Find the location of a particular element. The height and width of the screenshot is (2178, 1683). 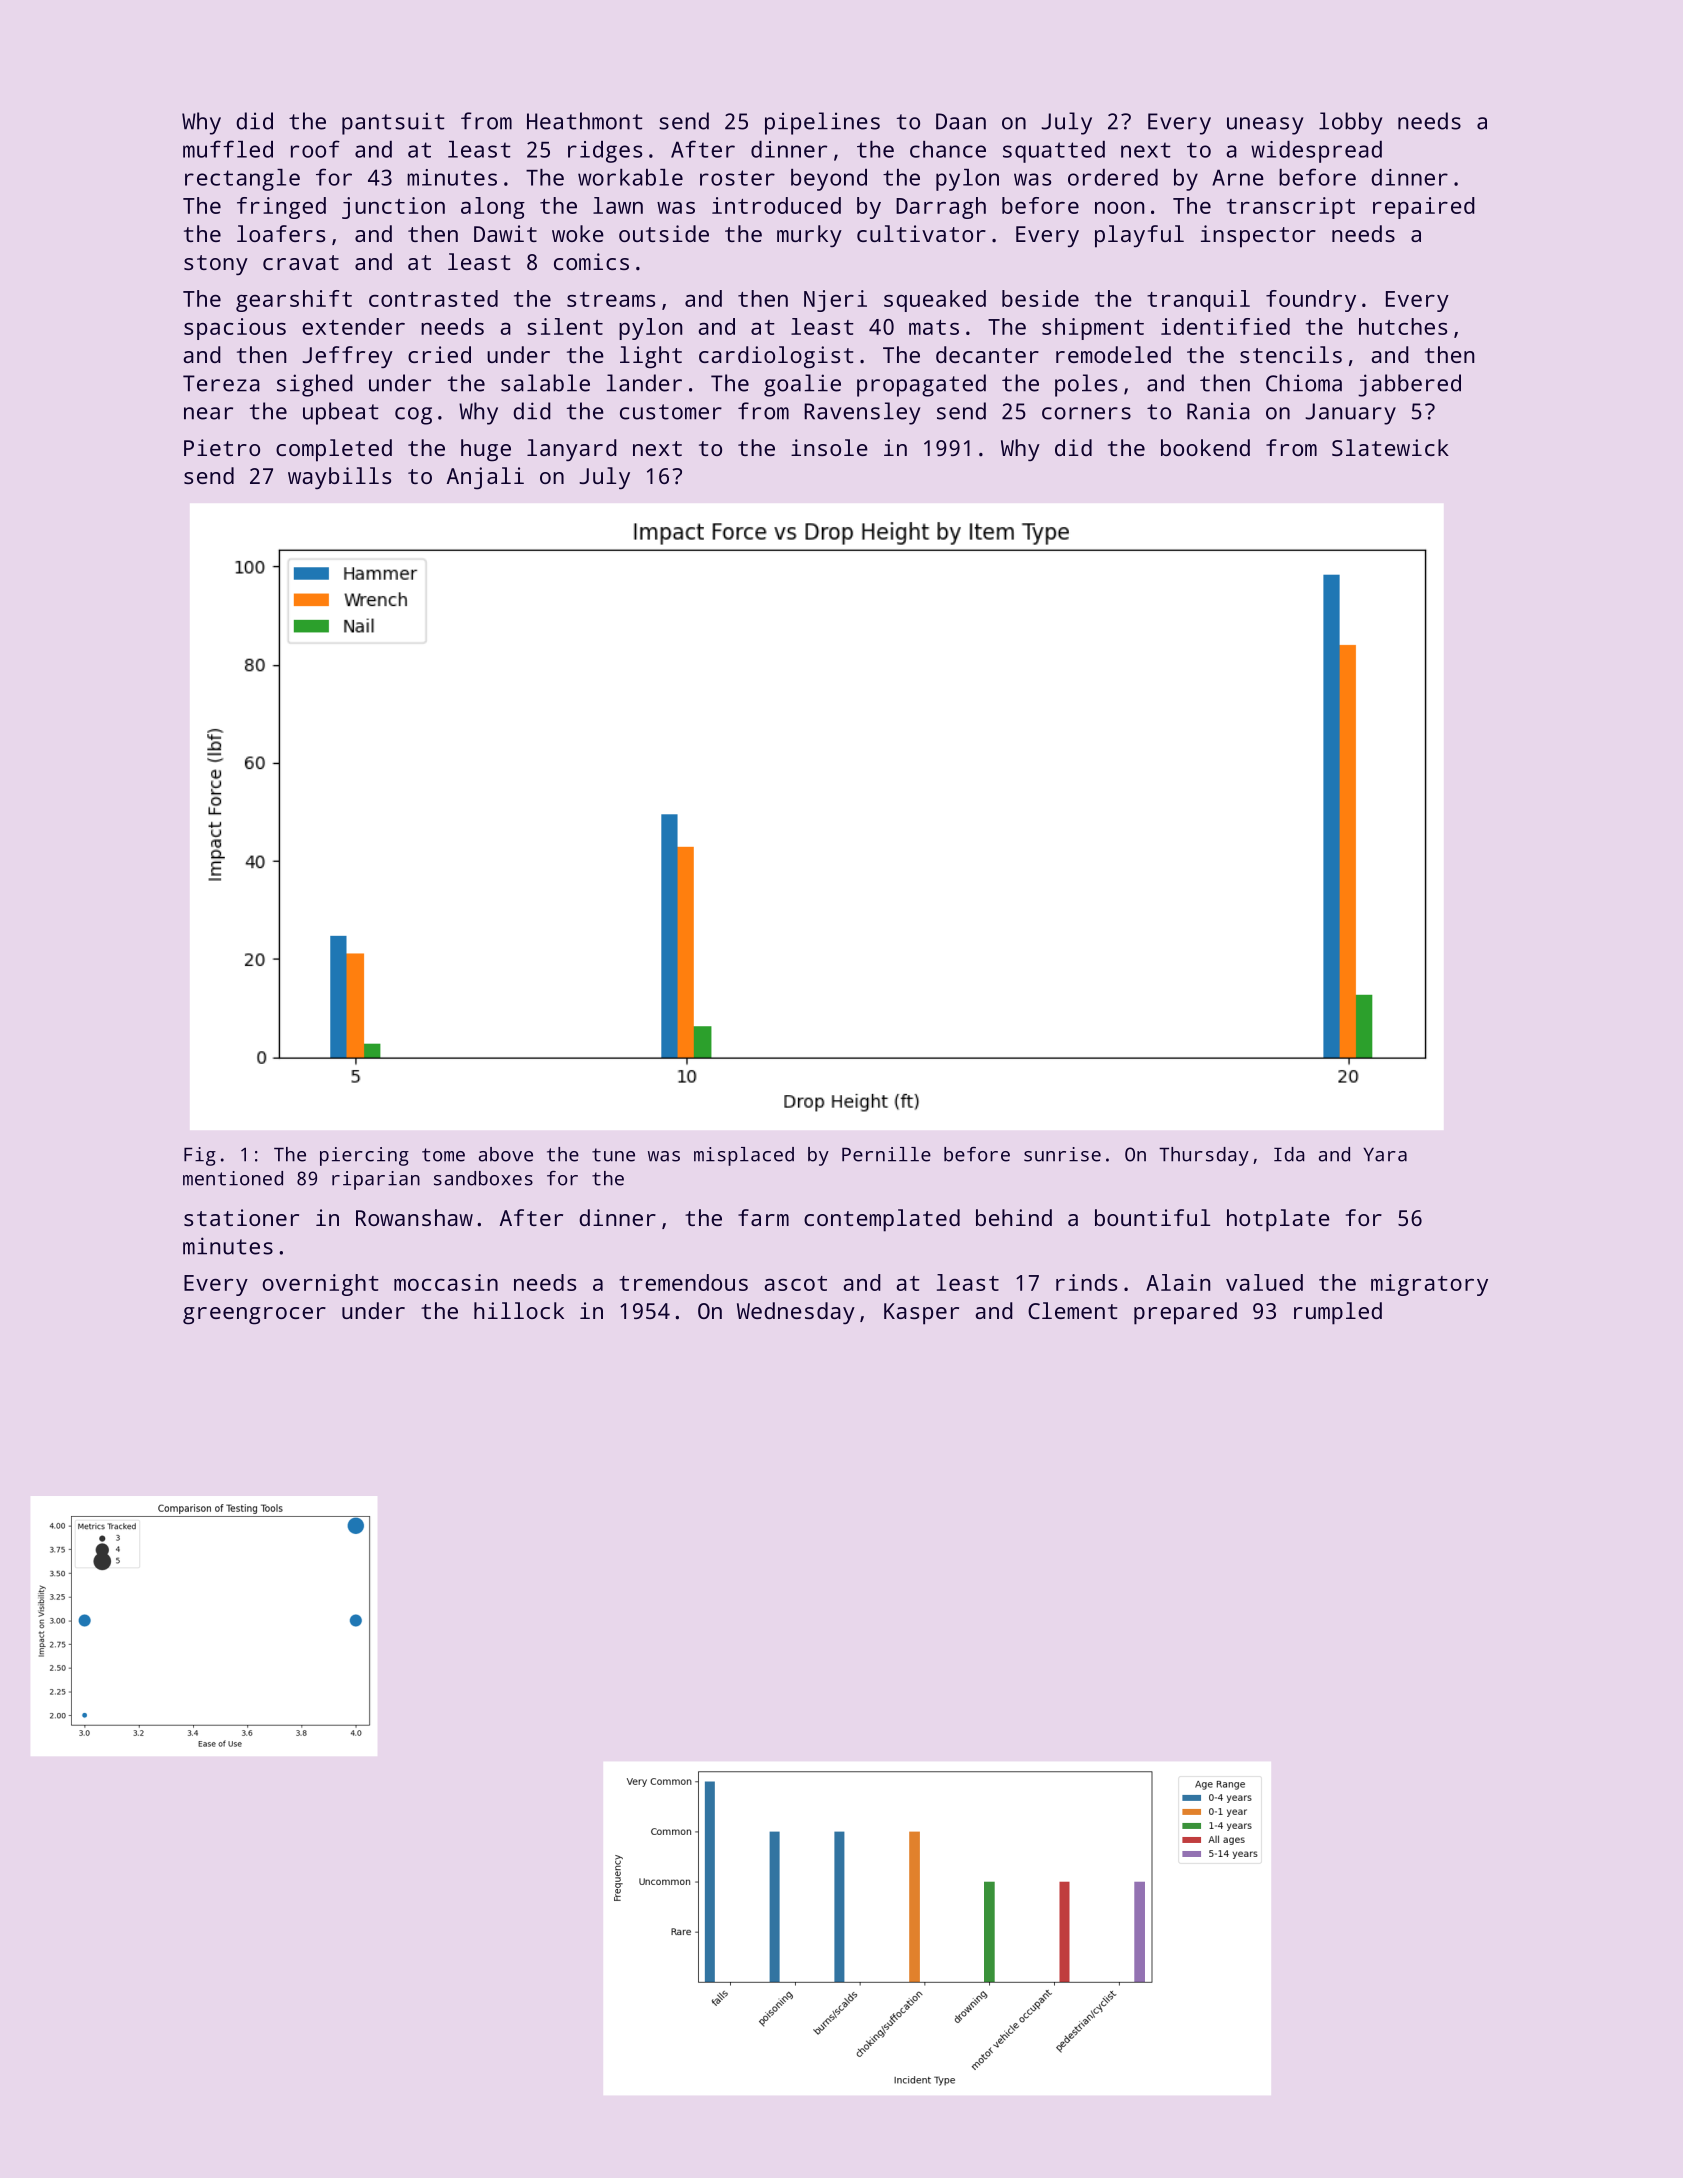

lobby is located at coordinates (1350, 123).
